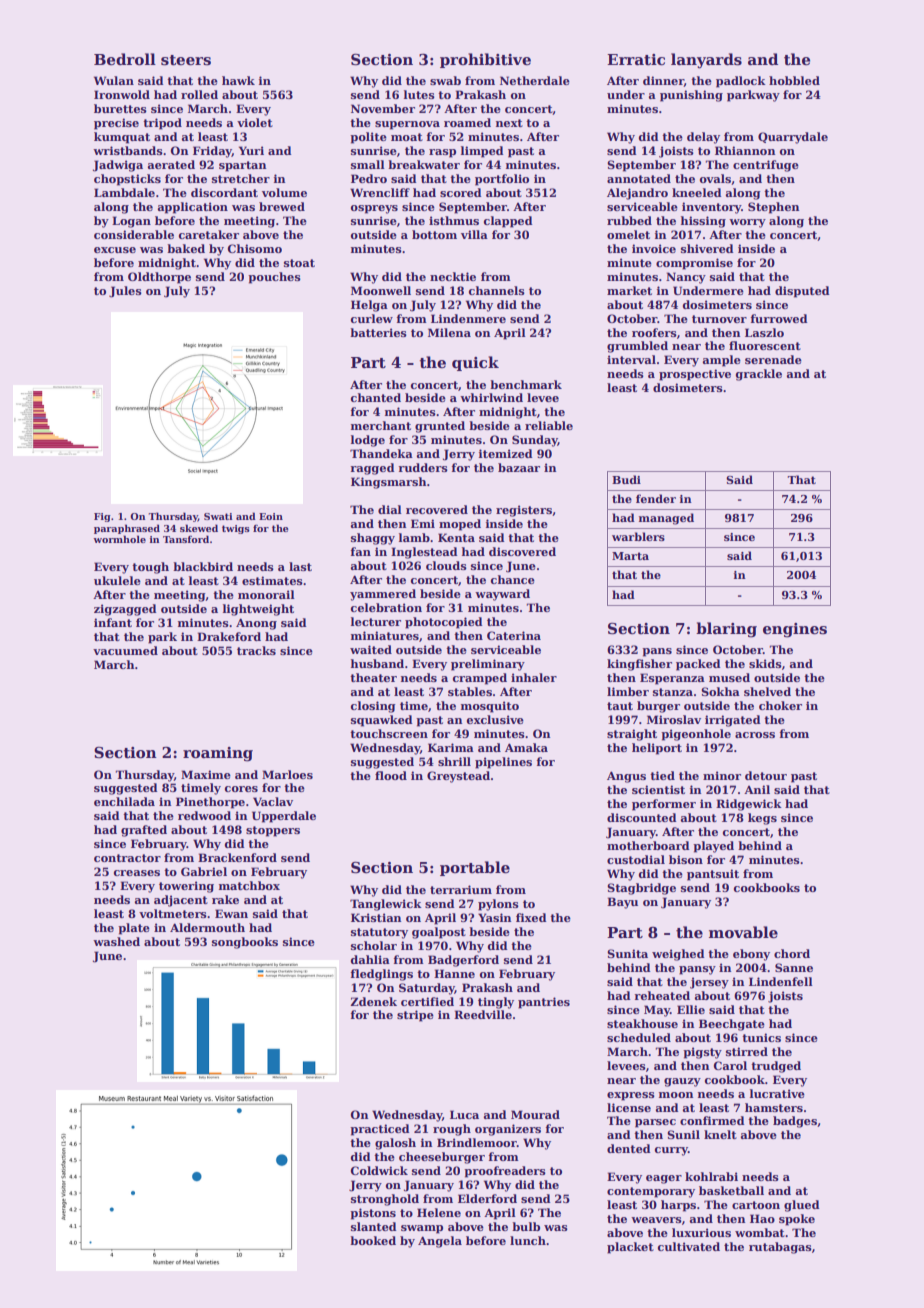  I want to click on fixed, so click(531, 917).
